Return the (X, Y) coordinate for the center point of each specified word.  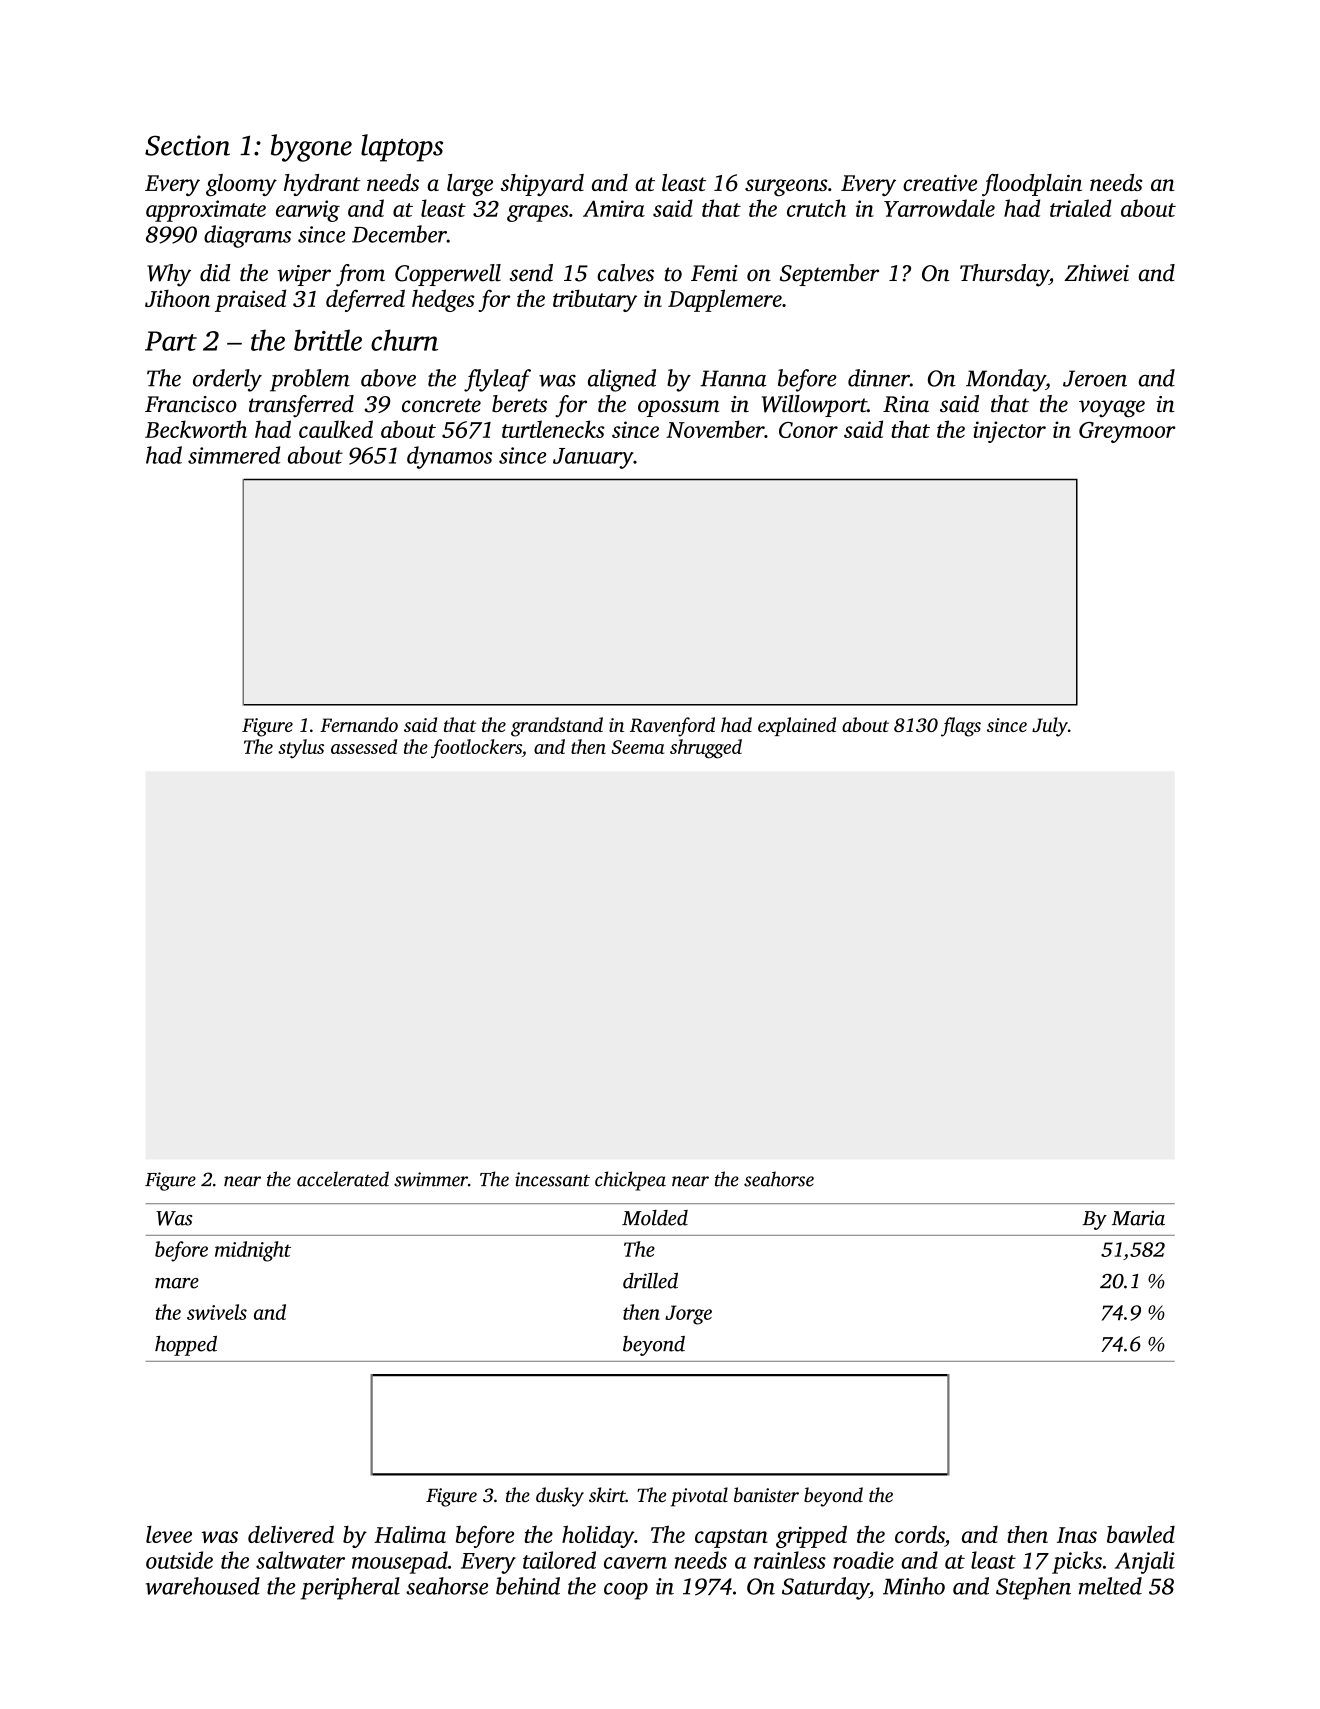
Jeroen (1095, 378)
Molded (655, 1218)
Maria (1138, 1218)
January (593, 458)
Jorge (688, 1315)
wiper (304, 275)
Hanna (733, 378)
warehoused (203, 1586)
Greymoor (1127, 432)
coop (626, 1591)
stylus (301, 749)
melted (1110, 1586)
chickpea (630, 1181)
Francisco (191, 404)
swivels (217, 1312)
